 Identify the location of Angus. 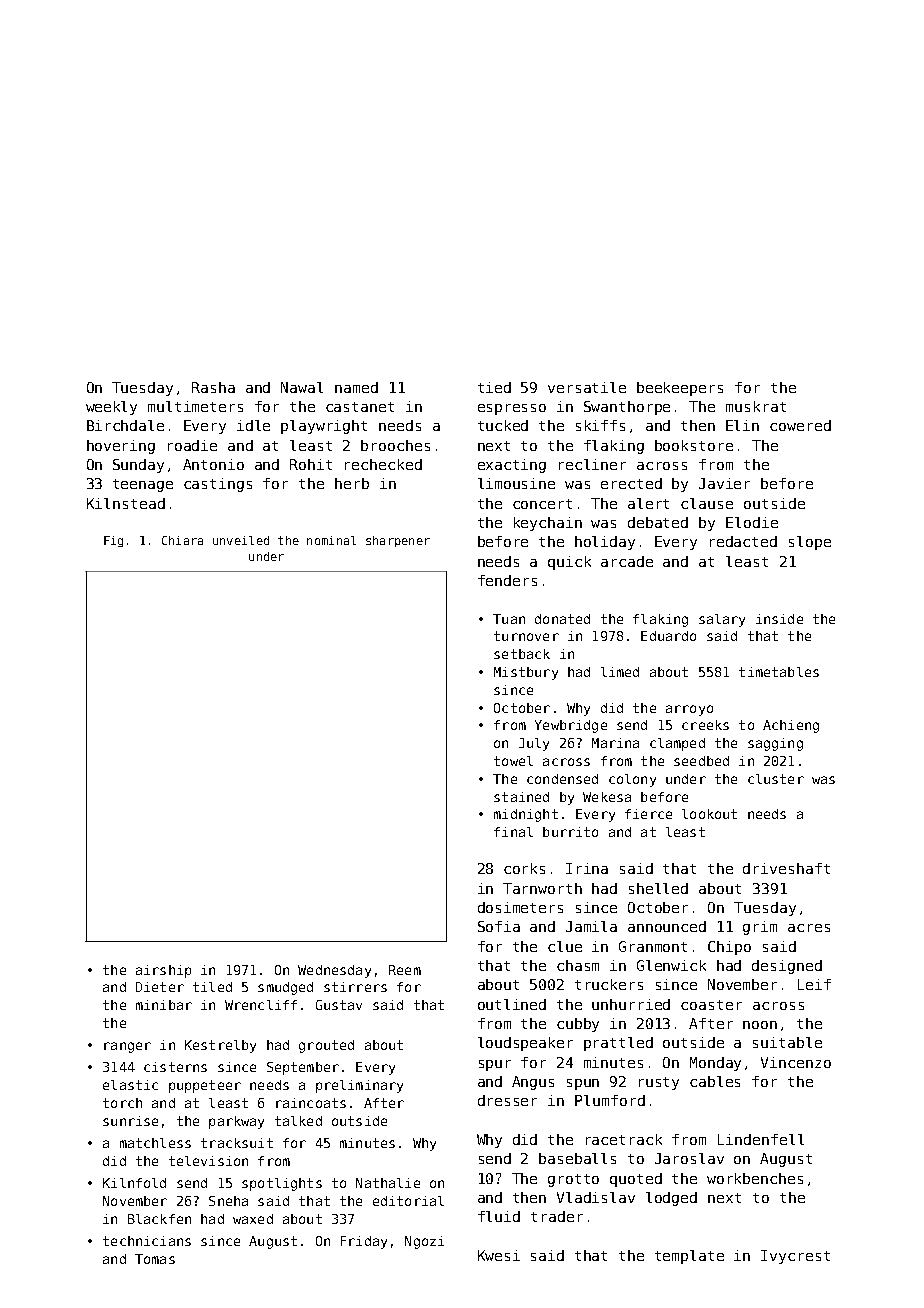
(533, 1083).
